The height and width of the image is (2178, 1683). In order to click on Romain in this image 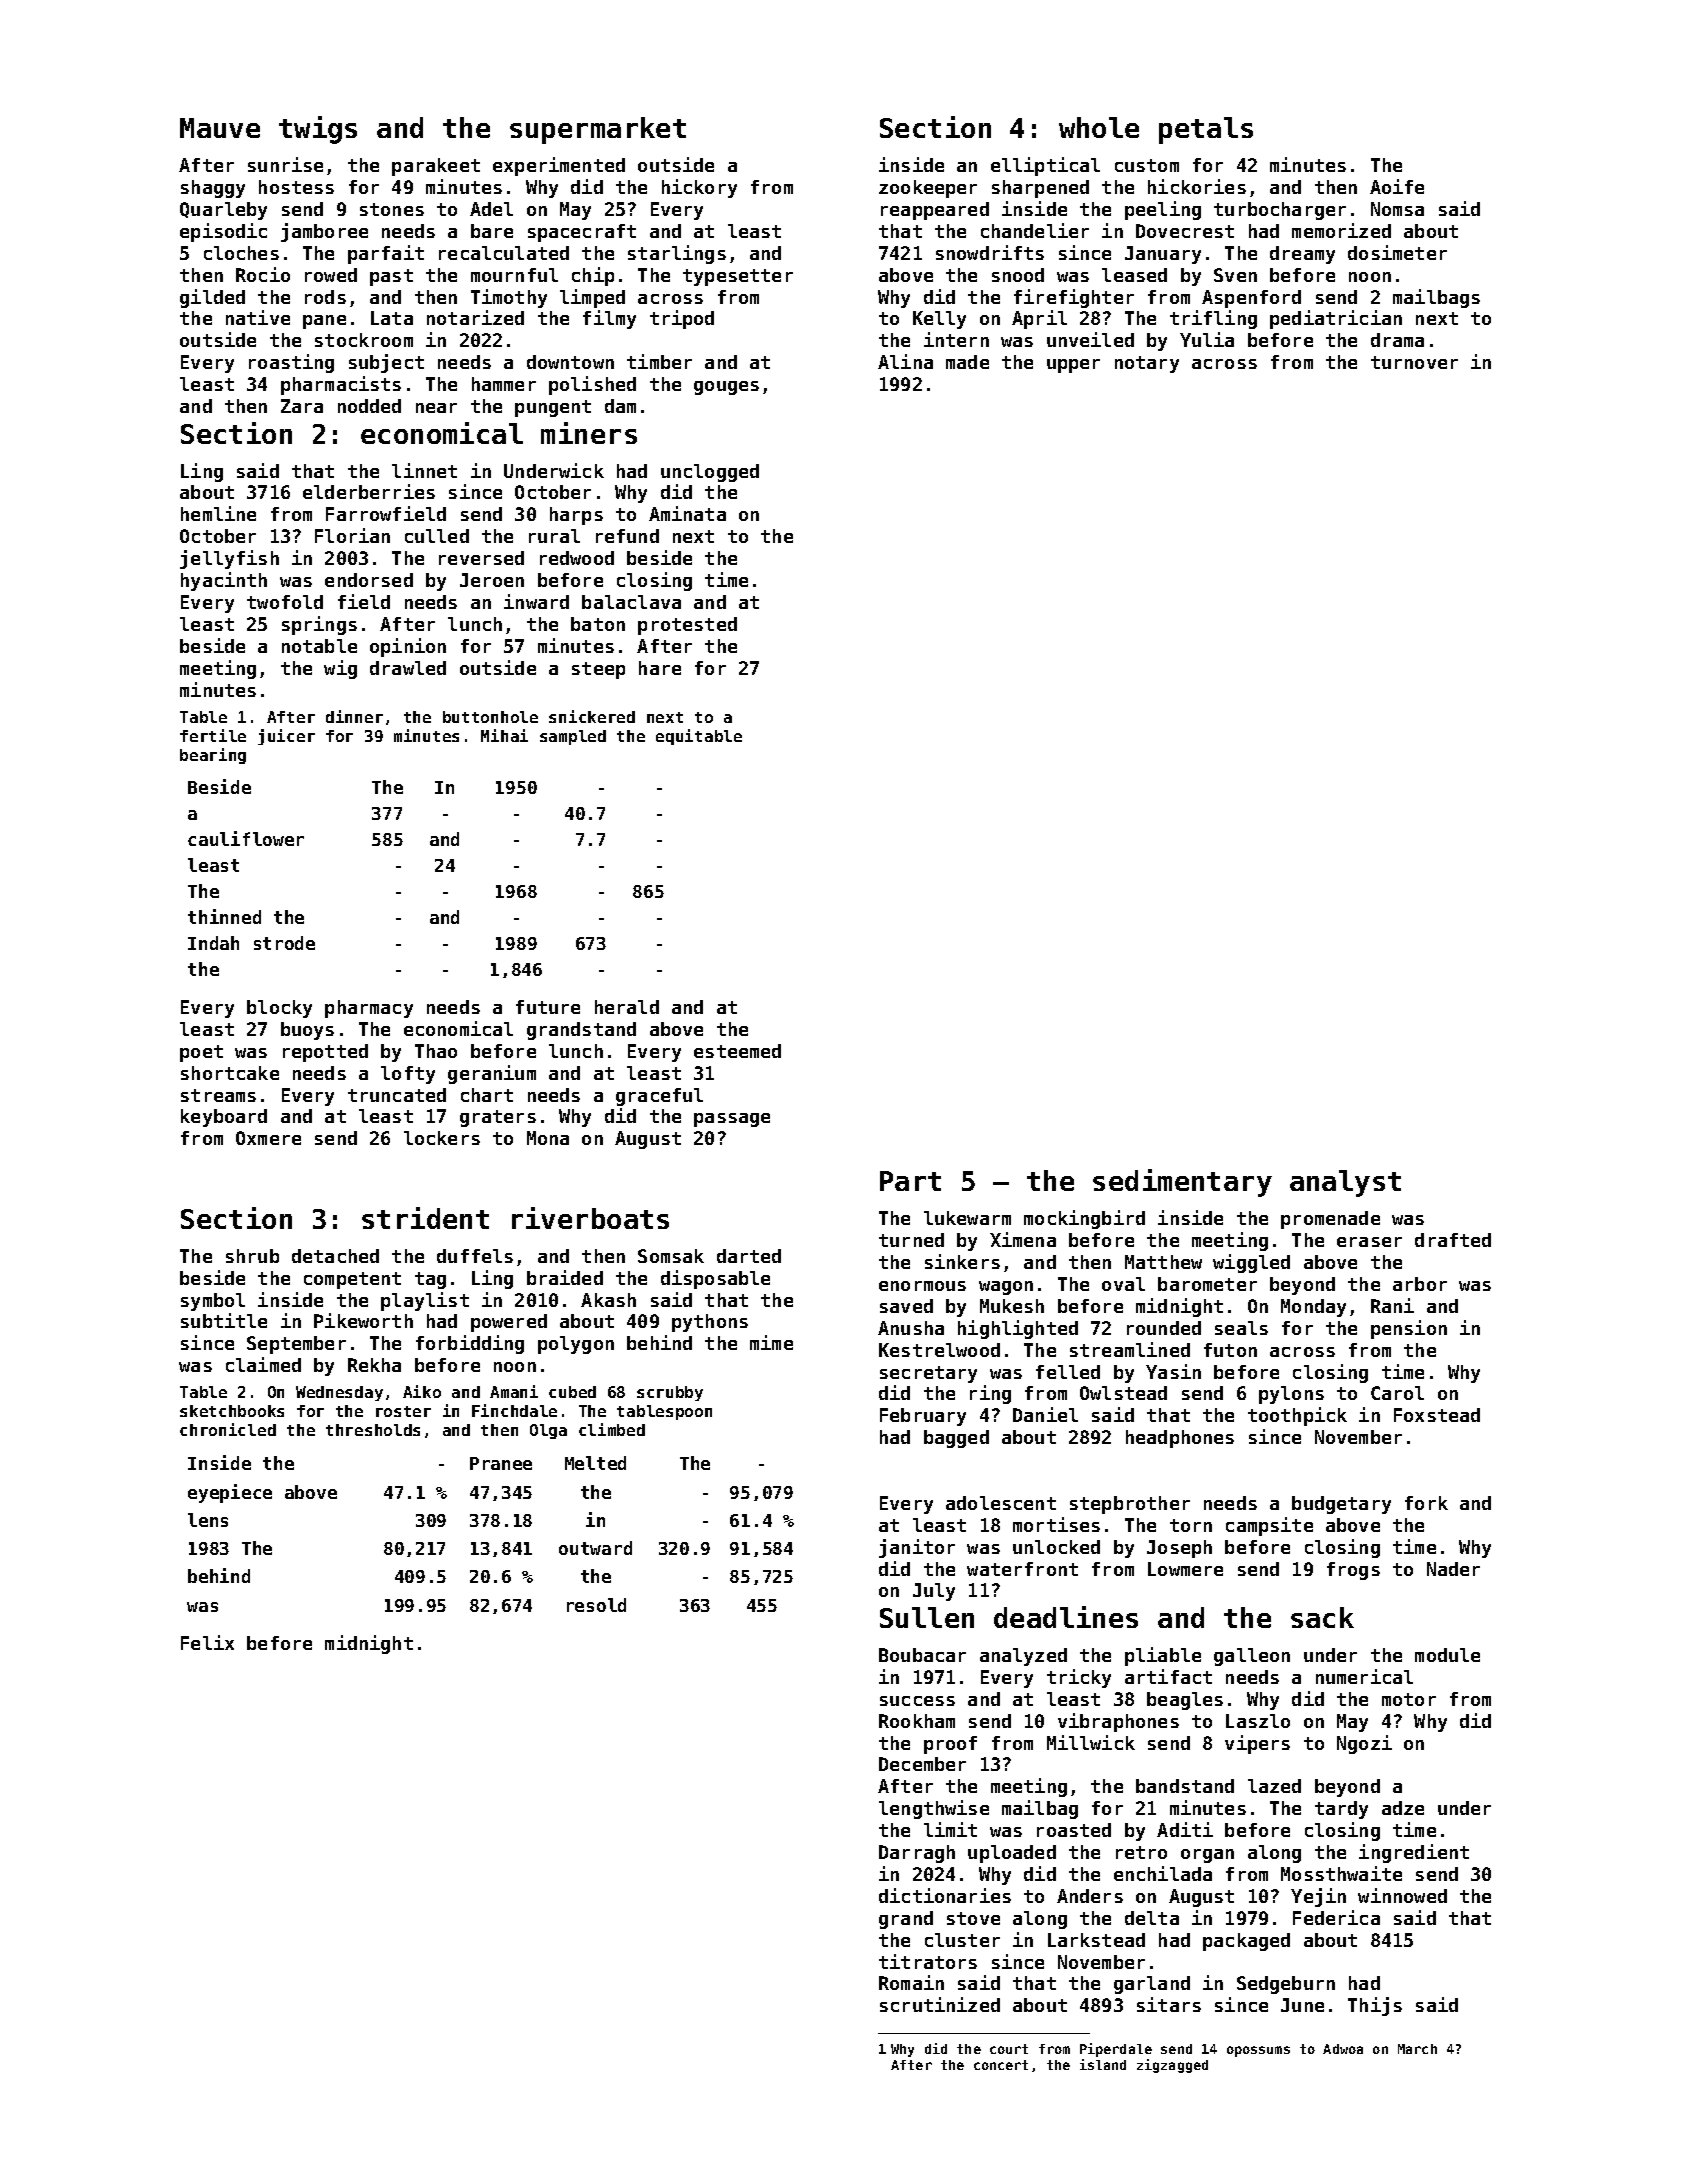, I will do `click(911, 1982)`.
